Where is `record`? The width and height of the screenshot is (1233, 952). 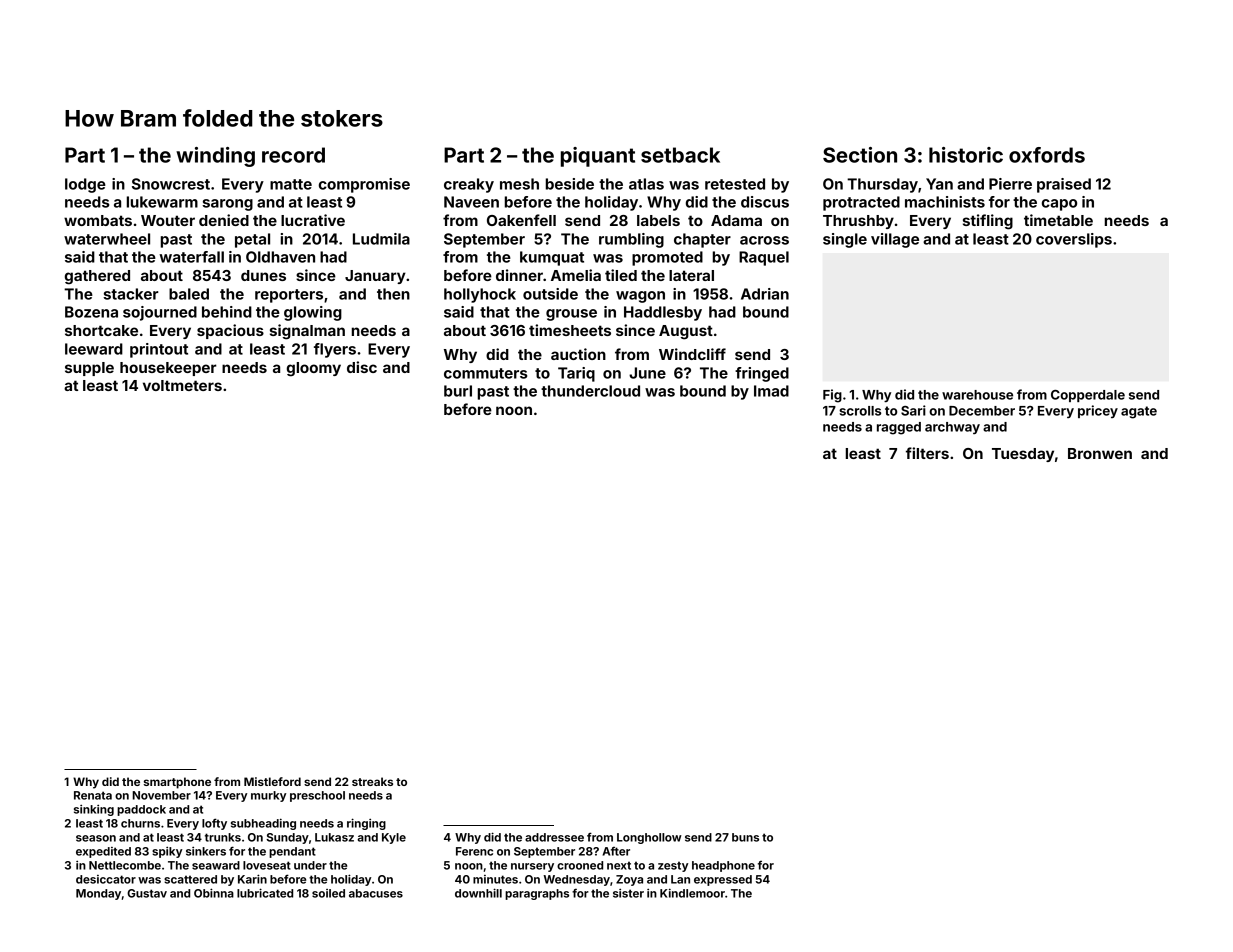 record is located at coordinates (293, 155).
